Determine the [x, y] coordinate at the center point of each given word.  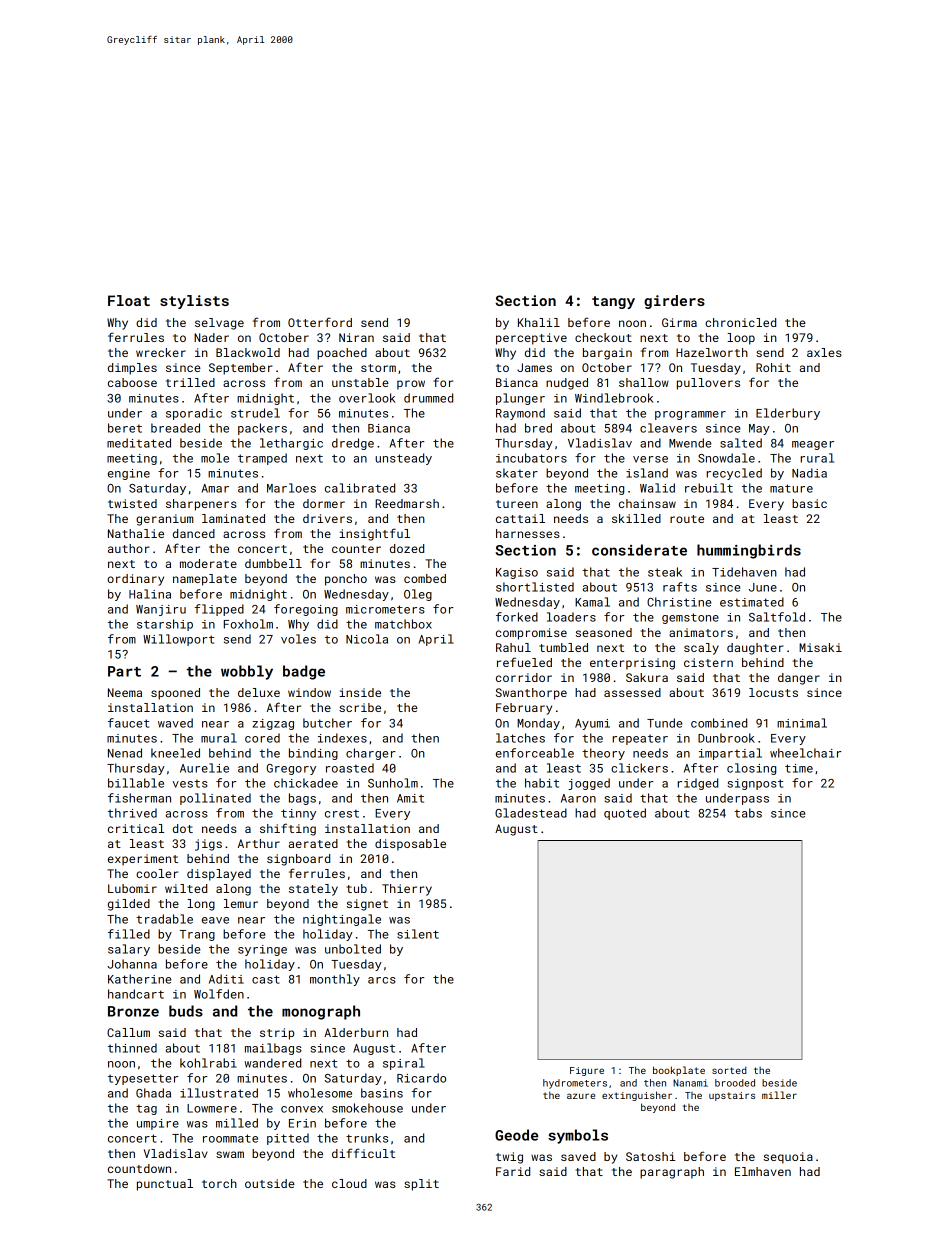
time [799, 768]
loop [741, 339]
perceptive [531, 339]
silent [418, 934]
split [421, 1185]
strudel [255, 413]
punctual [165, 1185]
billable [136, 783]
